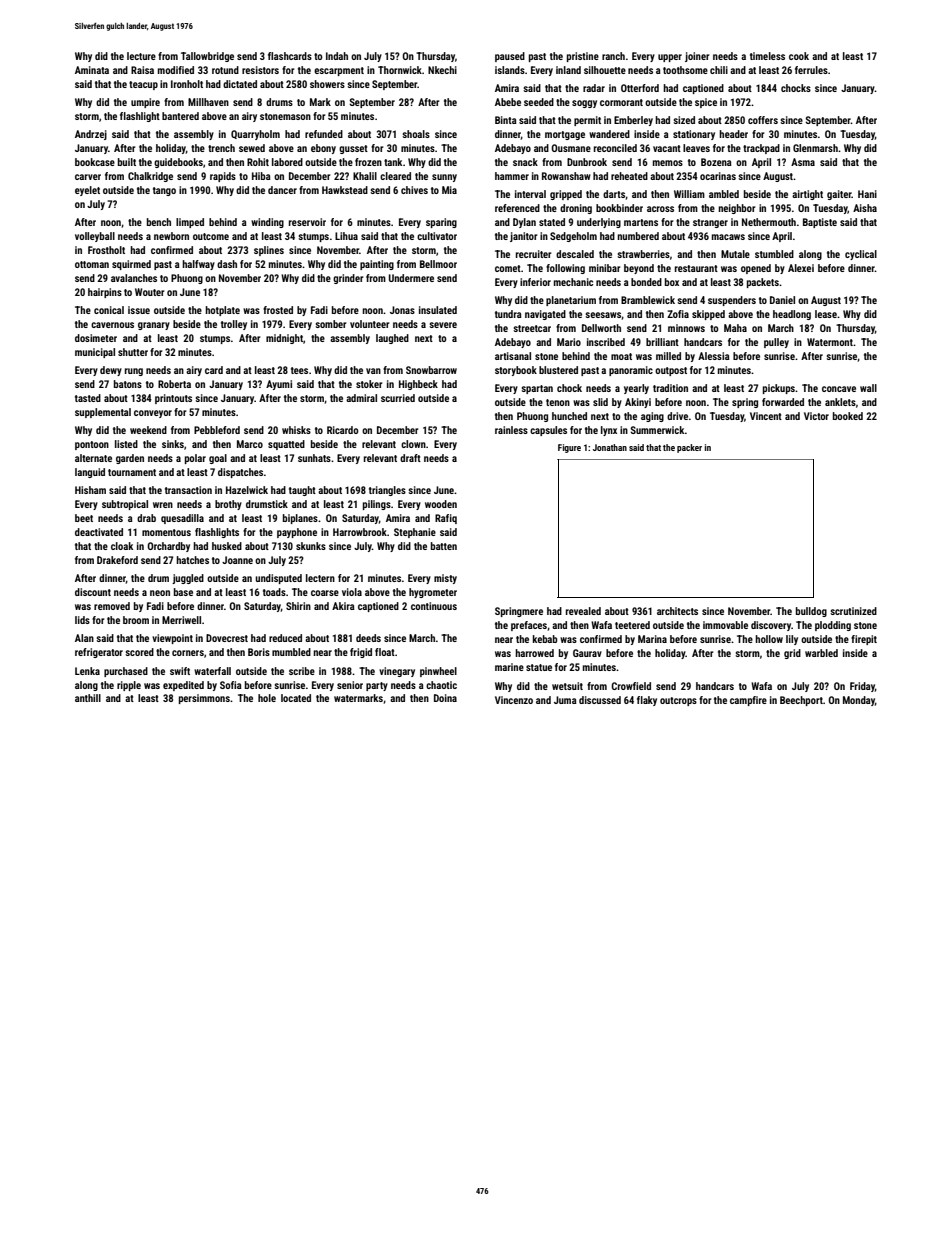  What do you see at coordinates (105, 293) in the page?
I see `hairpins` at bounding box center [105, 293].
